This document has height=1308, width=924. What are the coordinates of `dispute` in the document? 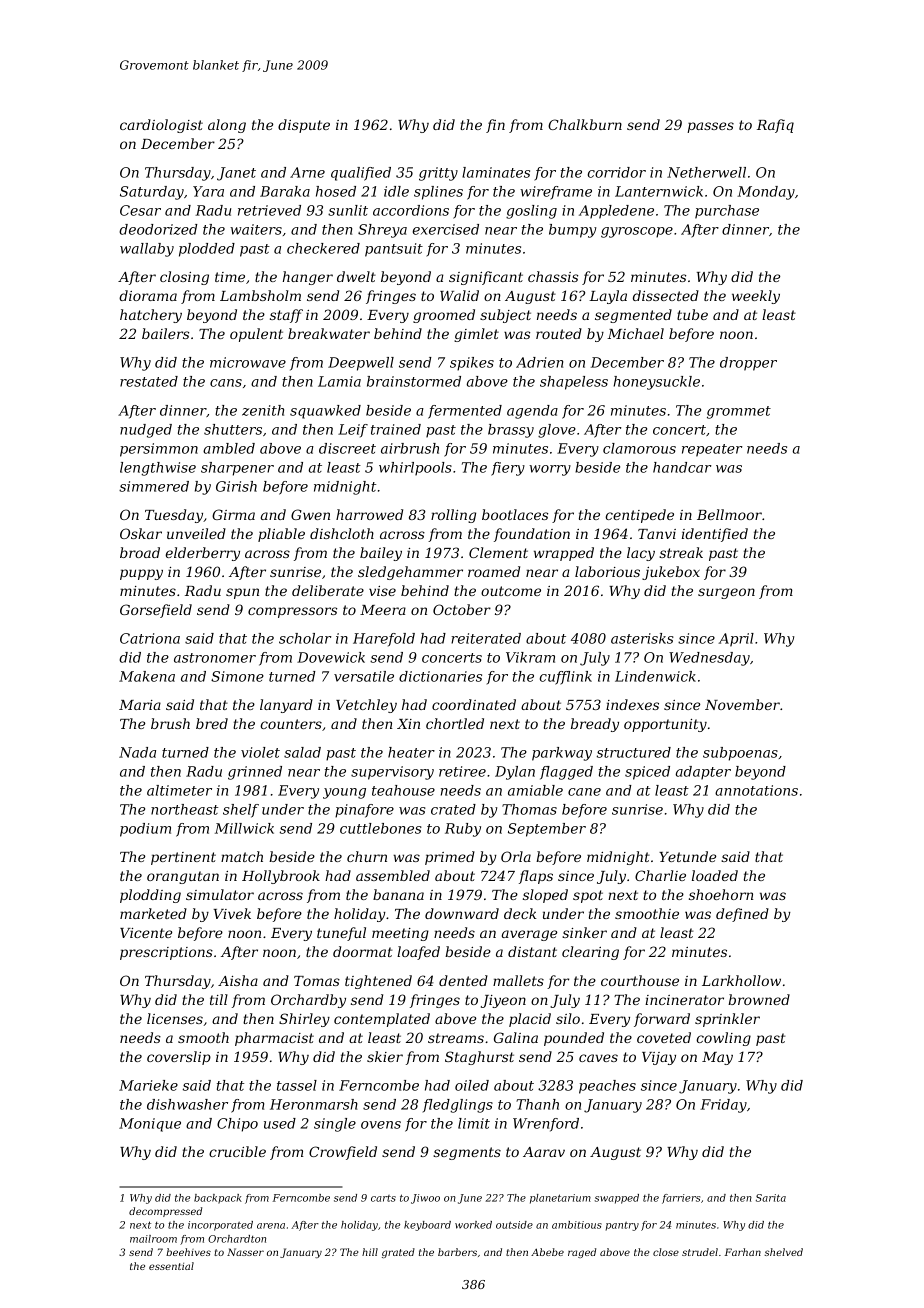 It's located at (304, 126).
